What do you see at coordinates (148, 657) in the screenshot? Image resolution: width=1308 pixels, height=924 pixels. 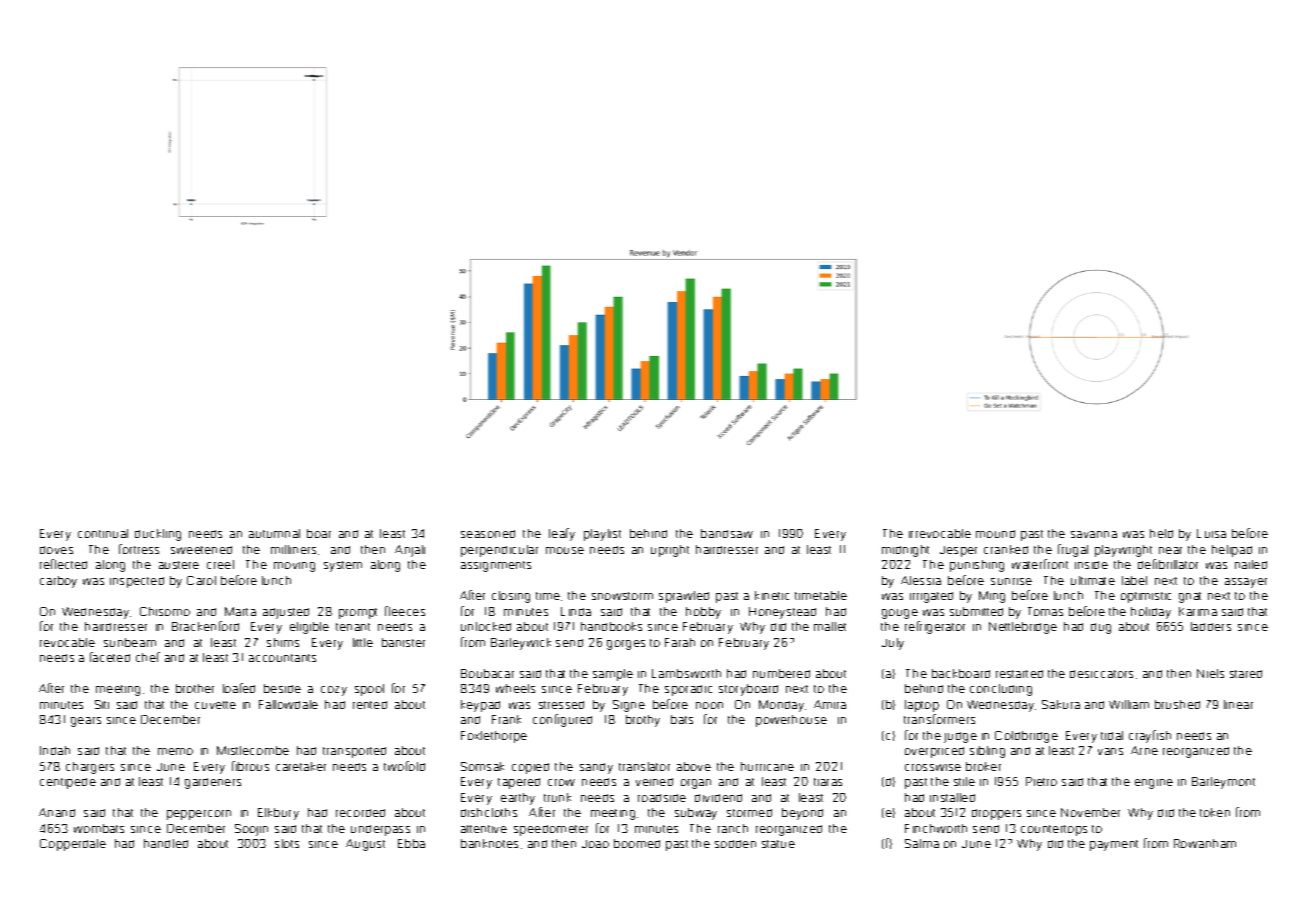 I see `chef` at bounding box center [148, 657].
